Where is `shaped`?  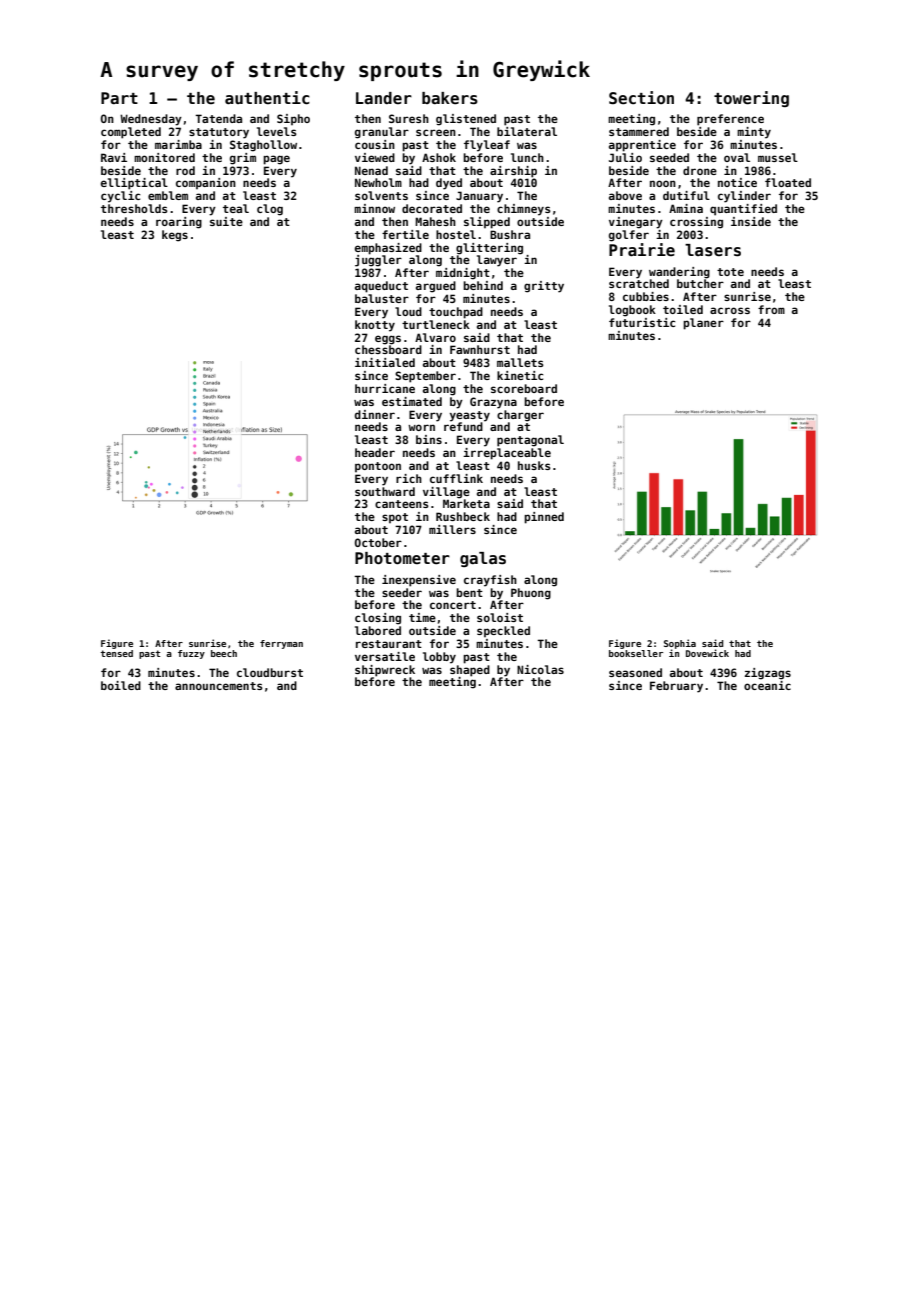 shaped is located at coordinates (470, 671).
